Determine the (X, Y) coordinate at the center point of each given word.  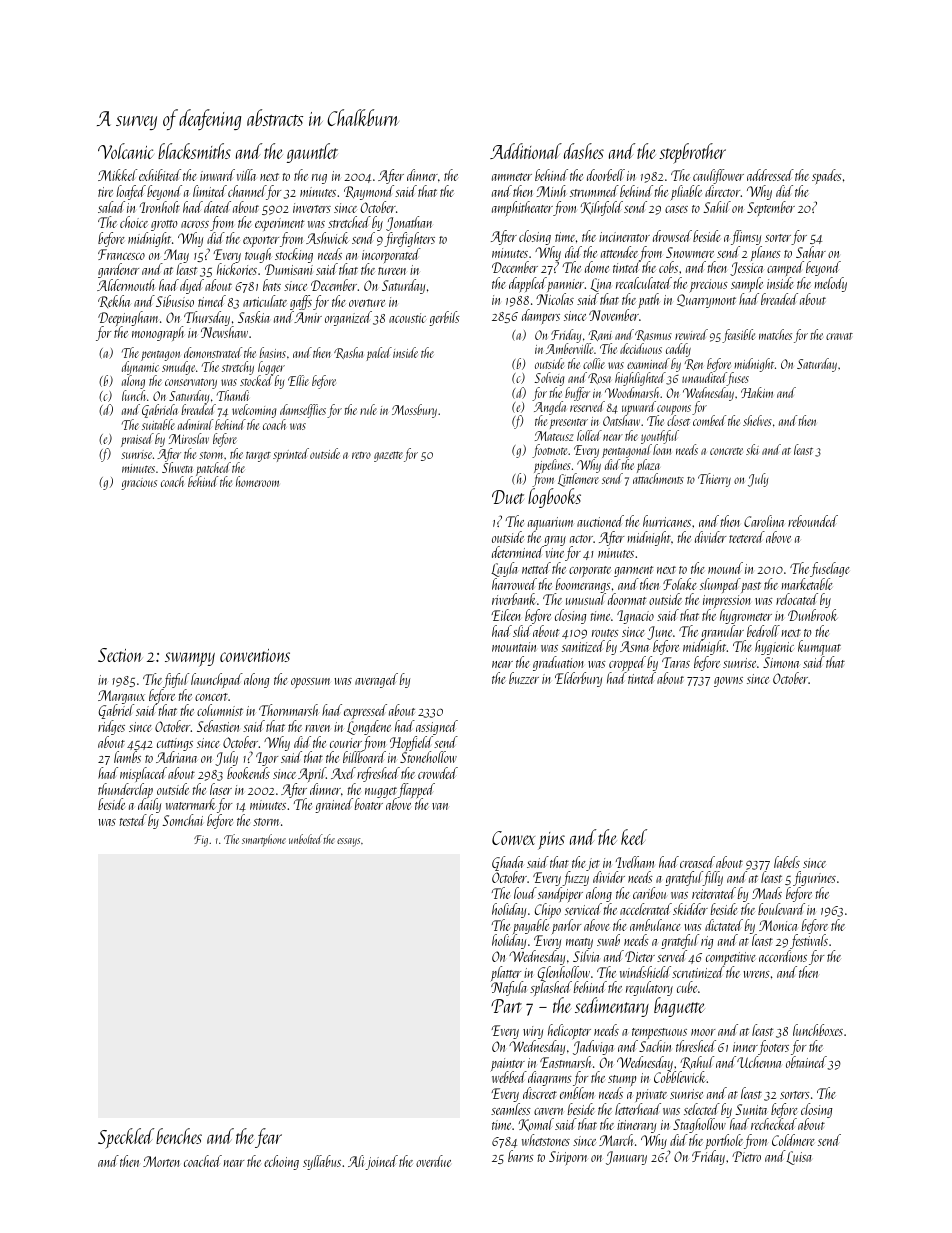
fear (268, 1138)
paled (379, 354)
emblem (577, 1093)
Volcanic (125, 151)
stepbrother (692, 153)
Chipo (548, 910)
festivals (809, 941)
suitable (158, 424)
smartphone (264, 840)
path (649, 300)
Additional (526, 151)
